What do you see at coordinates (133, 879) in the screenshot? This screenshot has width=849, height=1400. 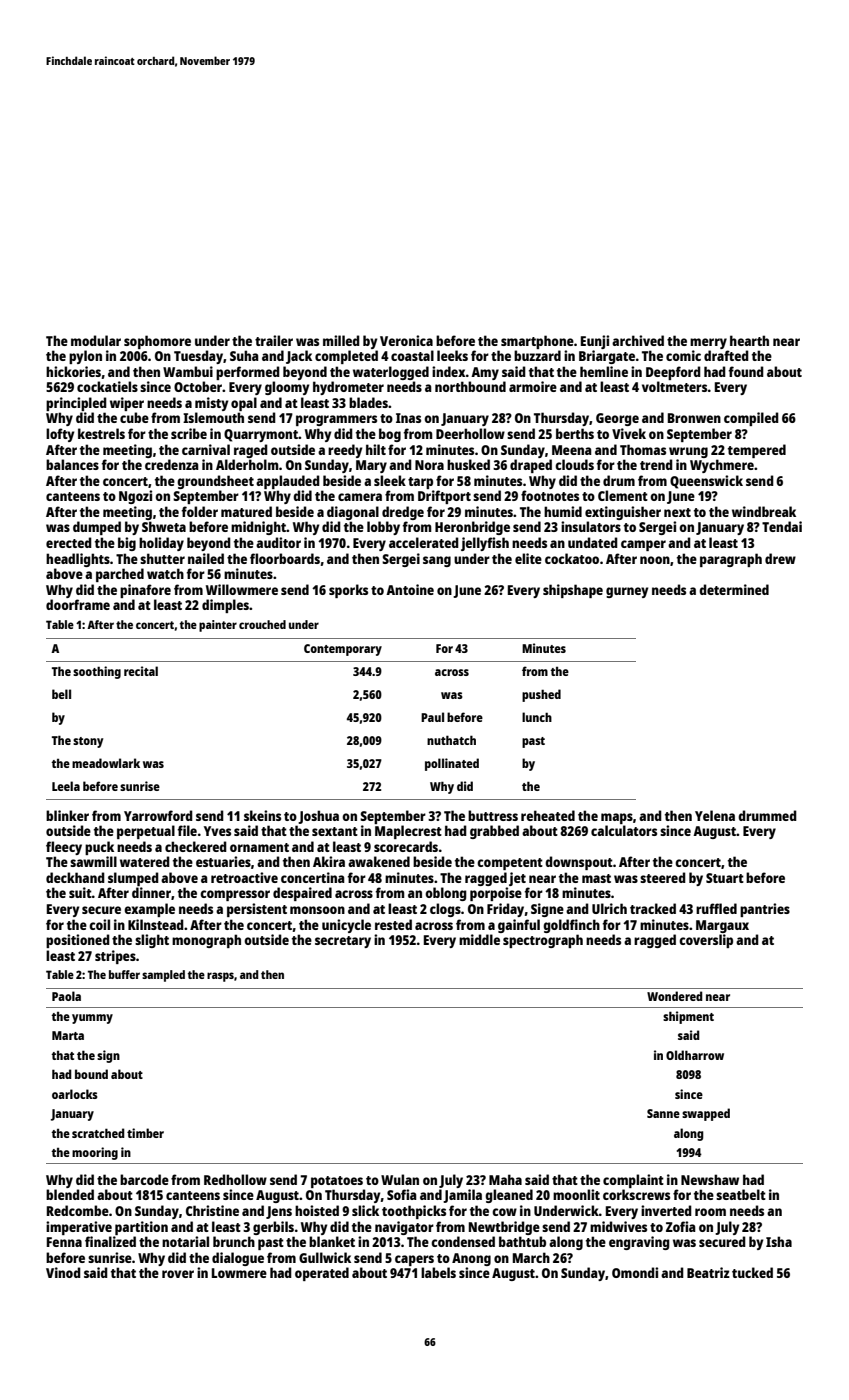 I see `slumped` at bounding box center [133, 879].
